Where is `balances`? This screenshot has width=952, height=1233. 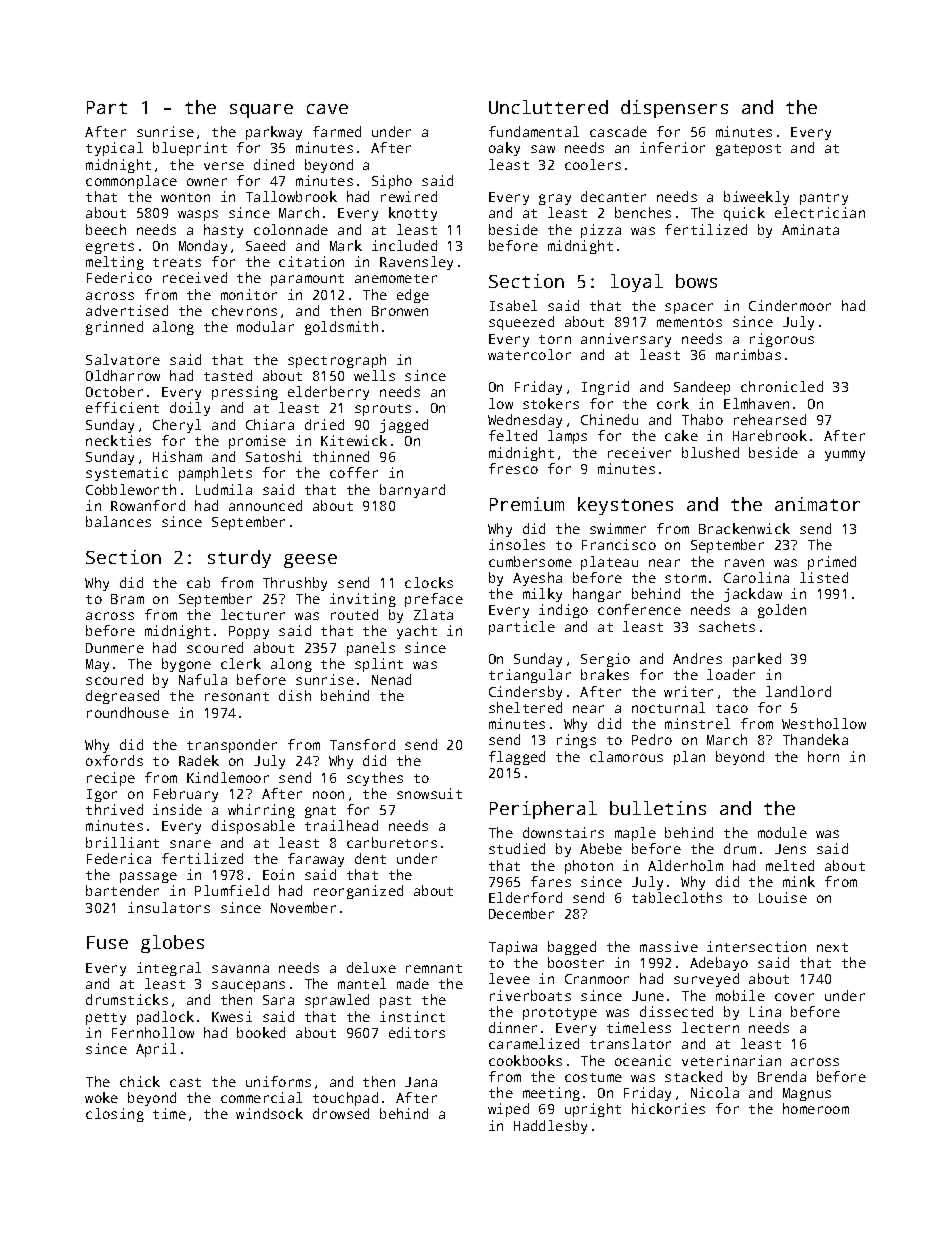
balances is located at coordinates (118, 521).
